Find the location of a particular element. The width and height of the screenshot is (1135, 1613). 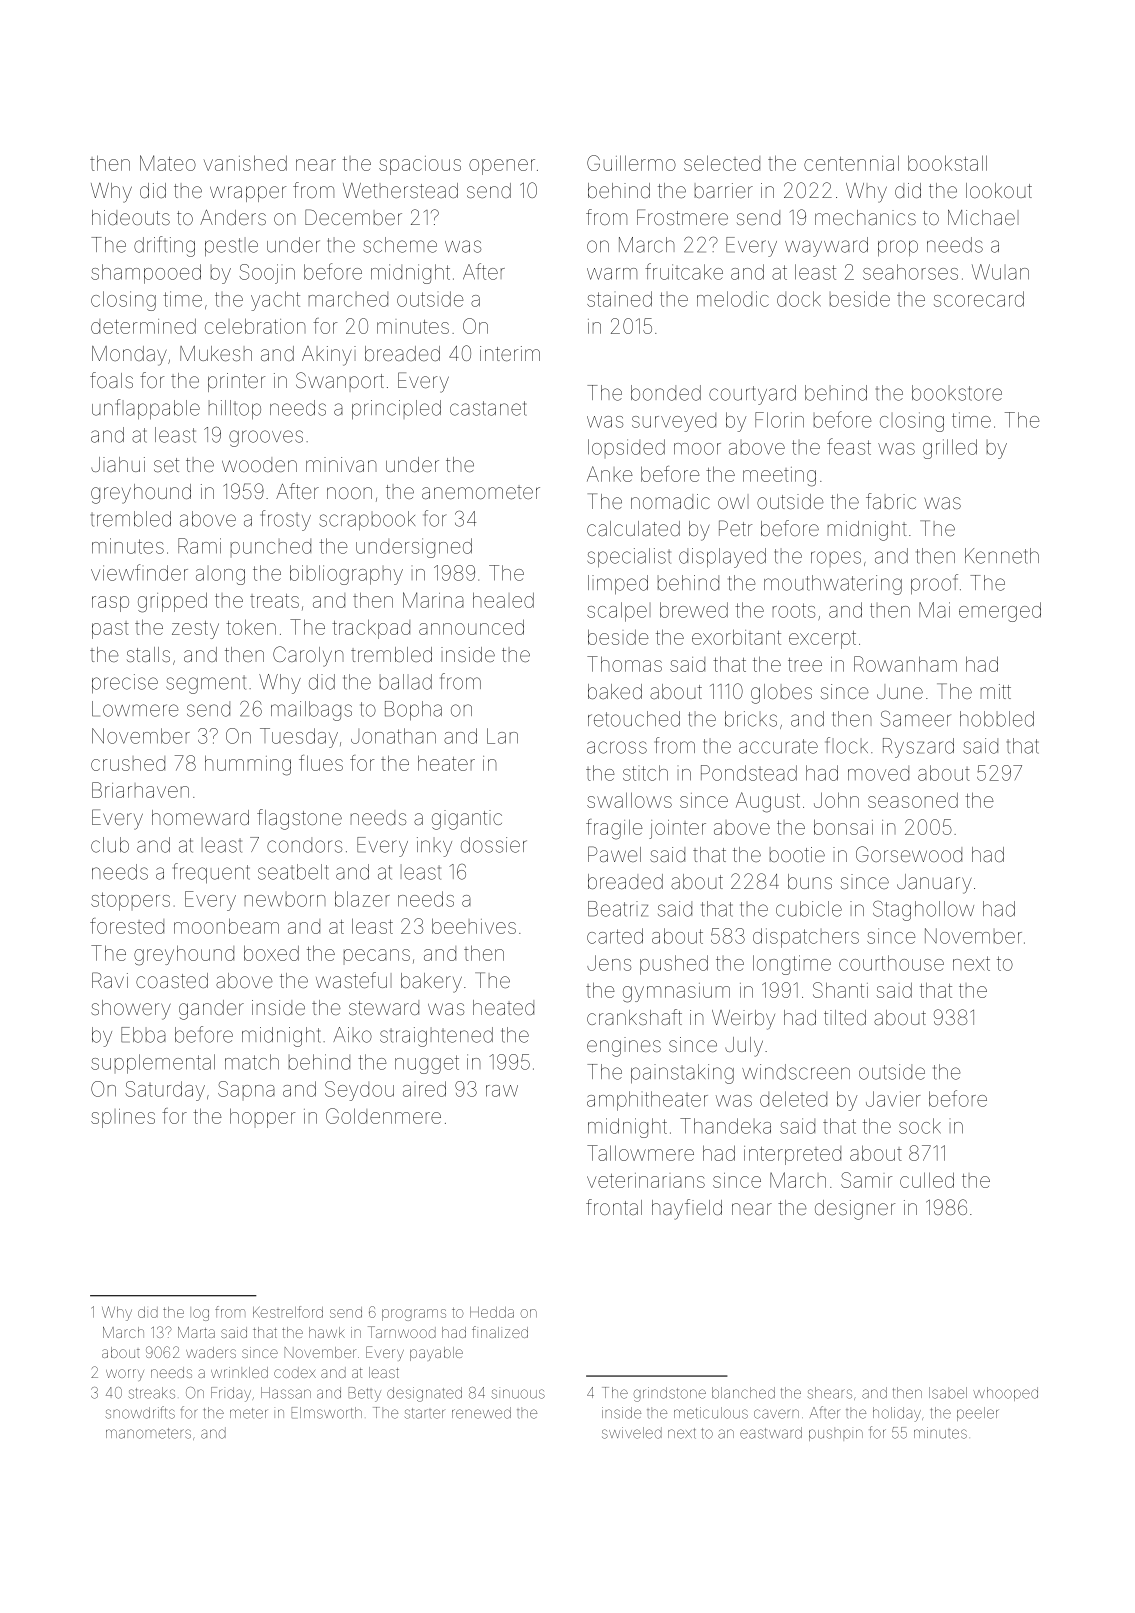

hayfield is located at coordinates (687, 1209).
